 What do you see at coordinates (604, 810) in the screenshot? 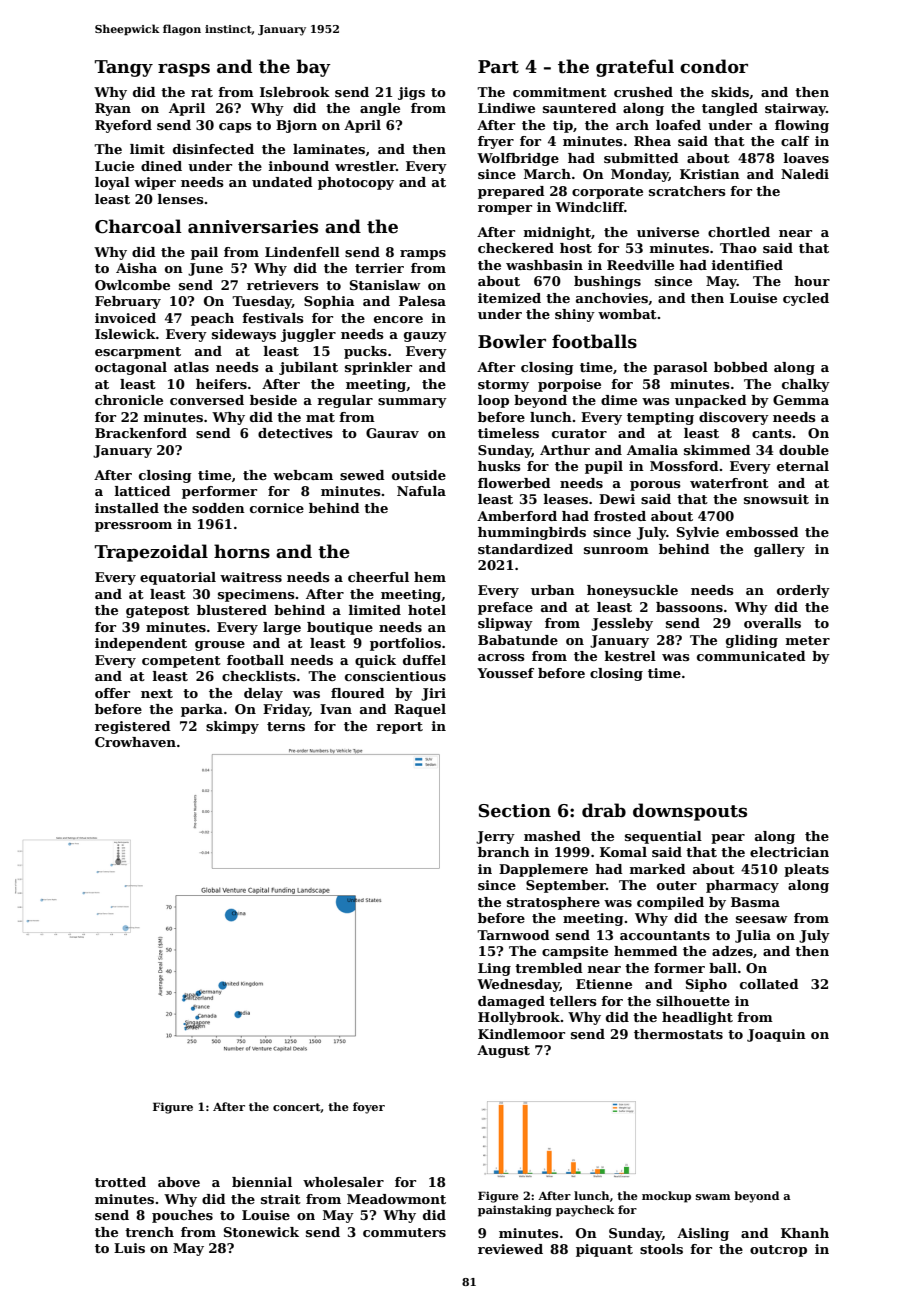
I see `drab` at bounding box center [604, 810].
